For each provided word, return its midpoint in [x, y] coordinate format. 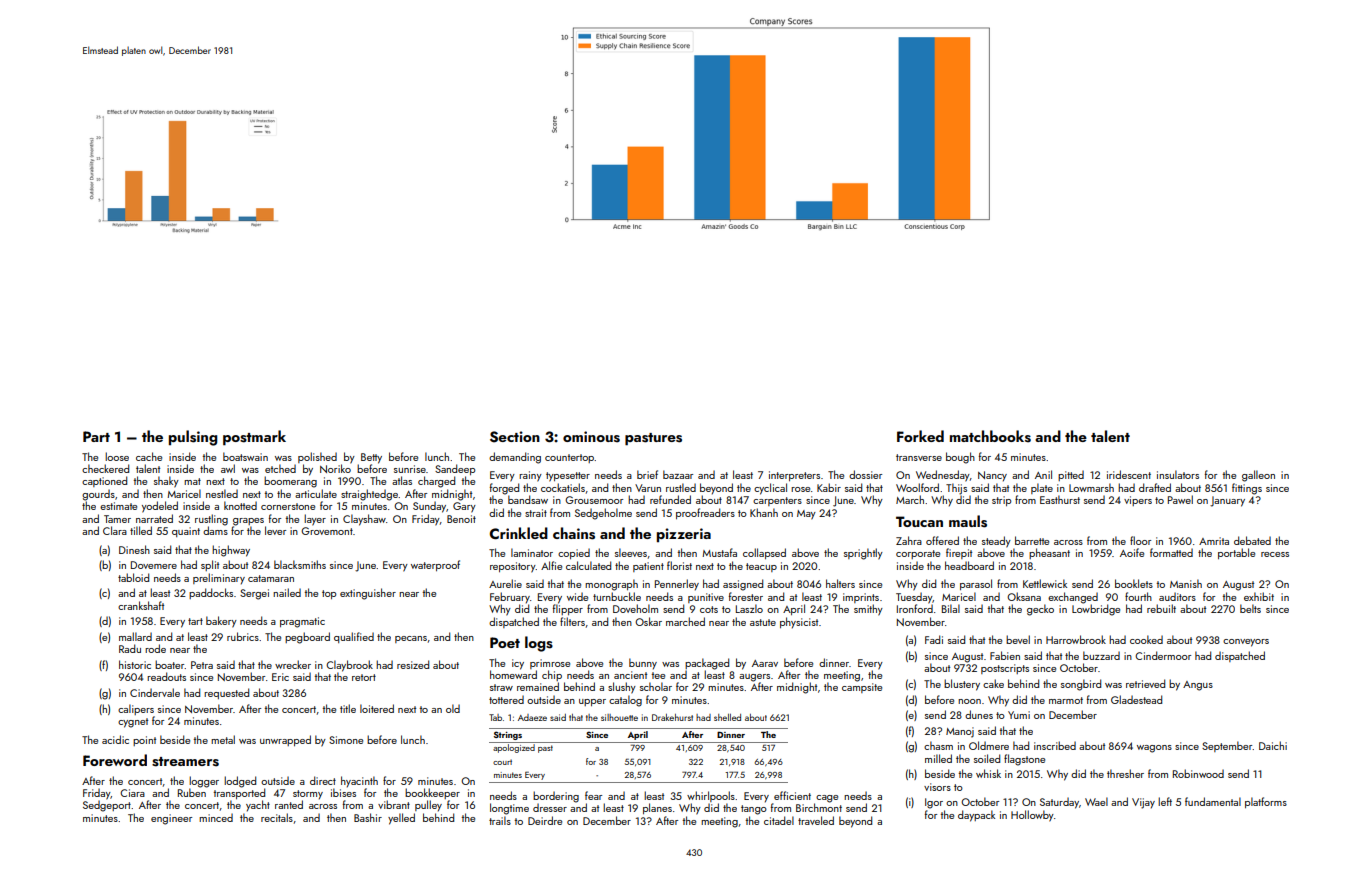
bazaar [678, 474]
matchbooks [990, 436]
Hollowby [1032, 816]
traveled [816, 820]
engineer [171, 819]
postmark [254, 438]
